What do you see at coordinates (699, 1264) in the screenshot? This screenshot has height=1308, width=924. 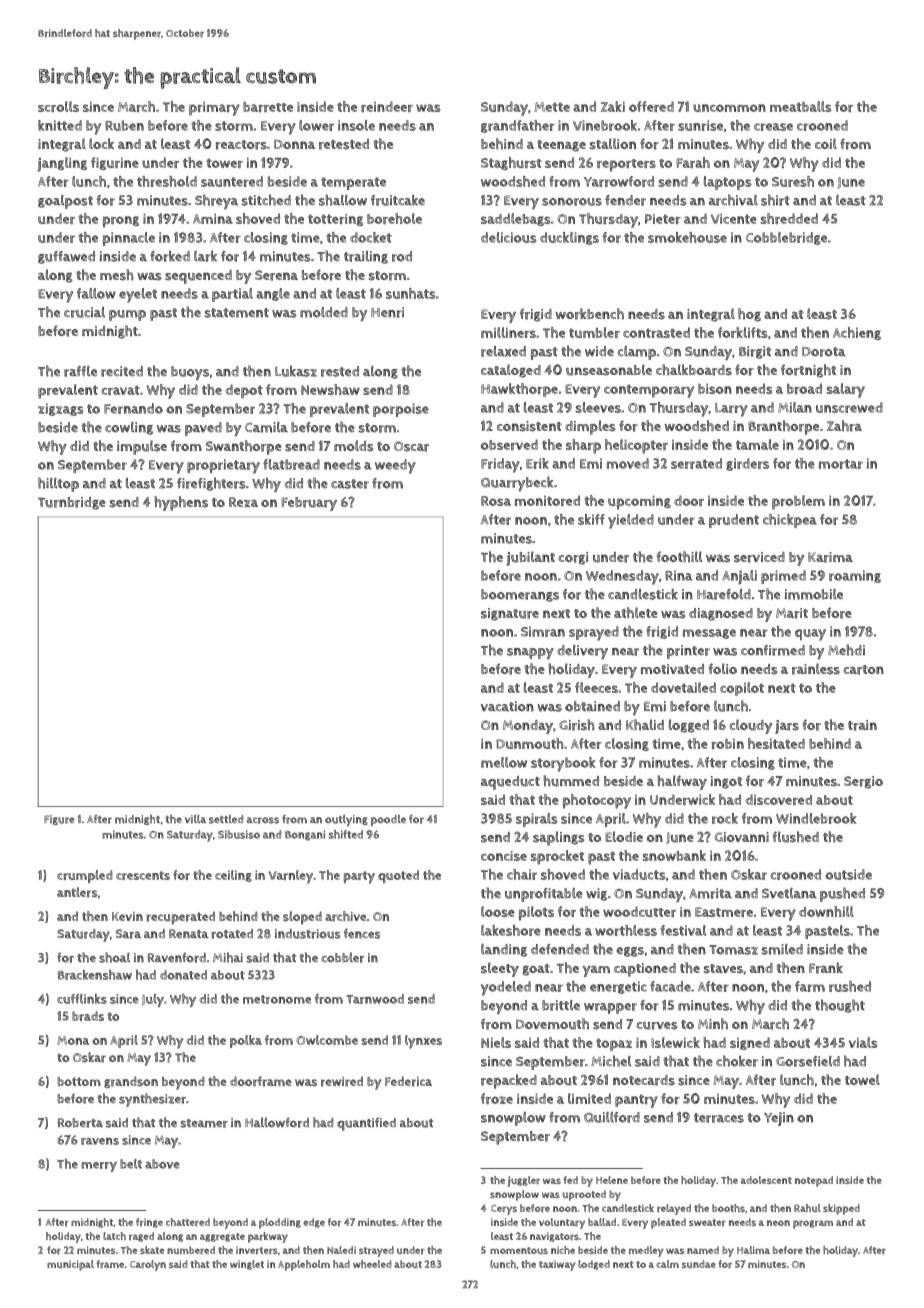 I see `sundae` at bounding box center [699, 1264].
